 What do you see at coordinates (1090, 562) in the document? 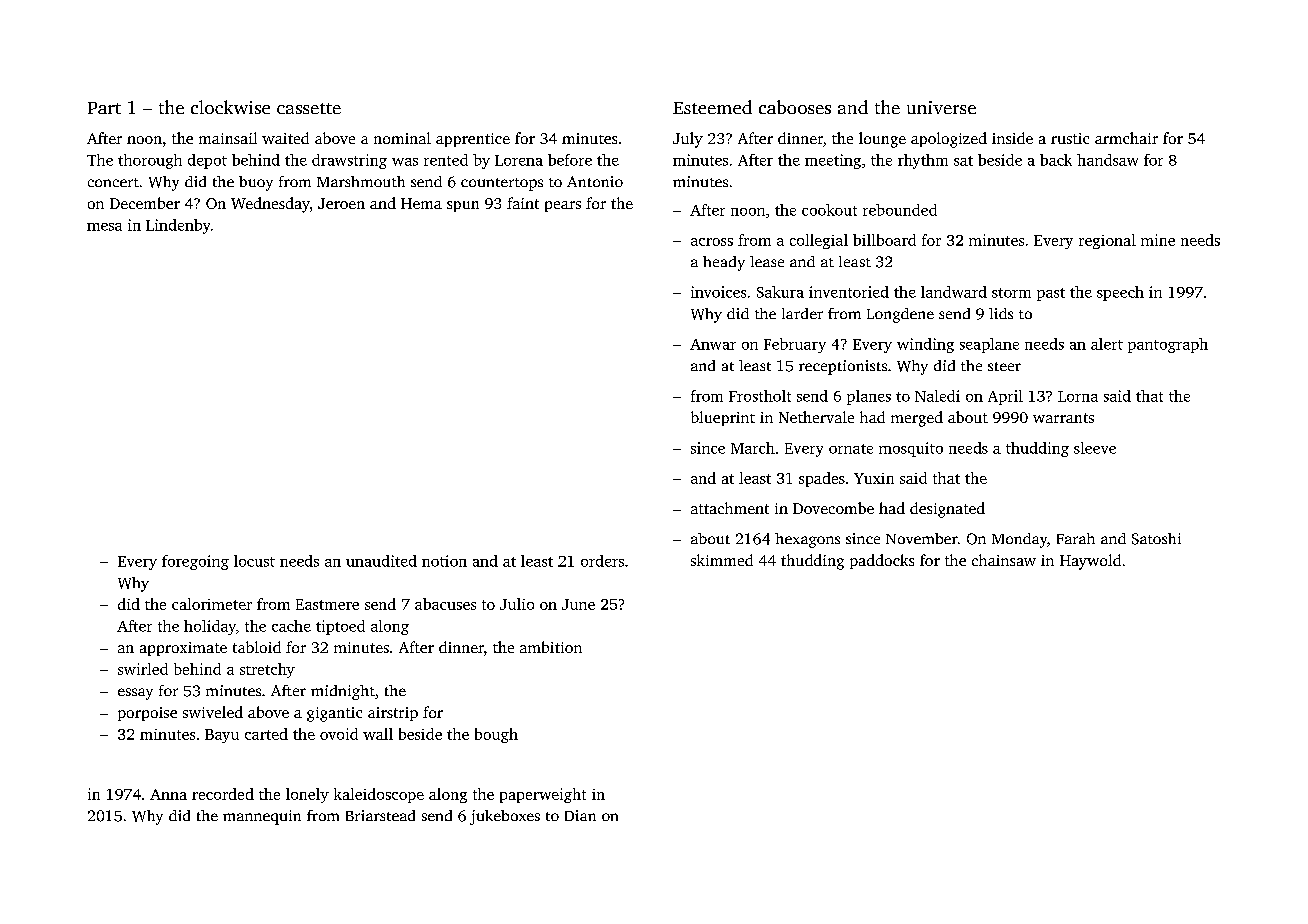
I see `Haywold` at bounding box center [1090, 562].
